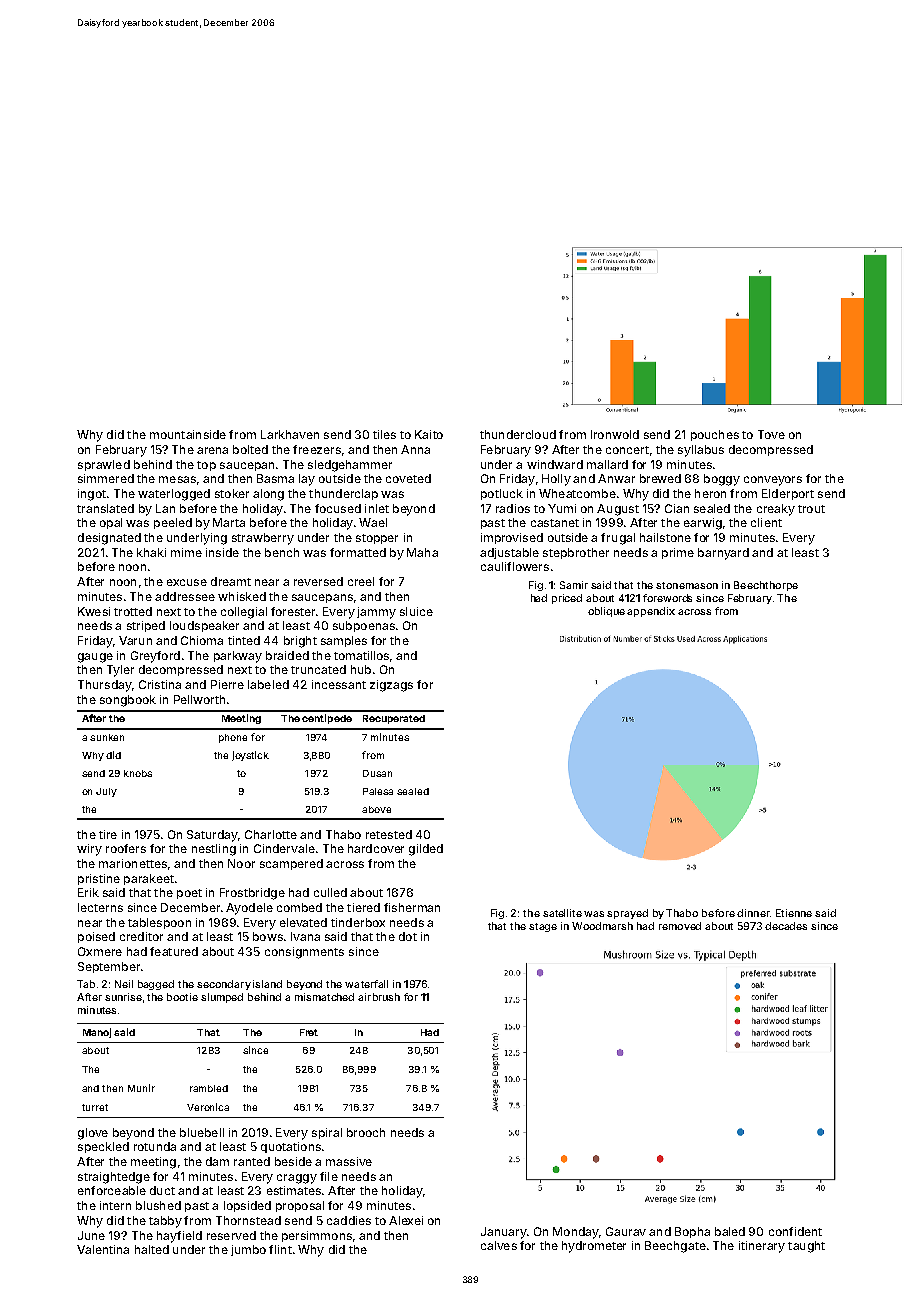 The height and width of the document is (1308, 924). Describe the element at coordinates (615, 434) in the document. I see `Ironwold` at that location.
